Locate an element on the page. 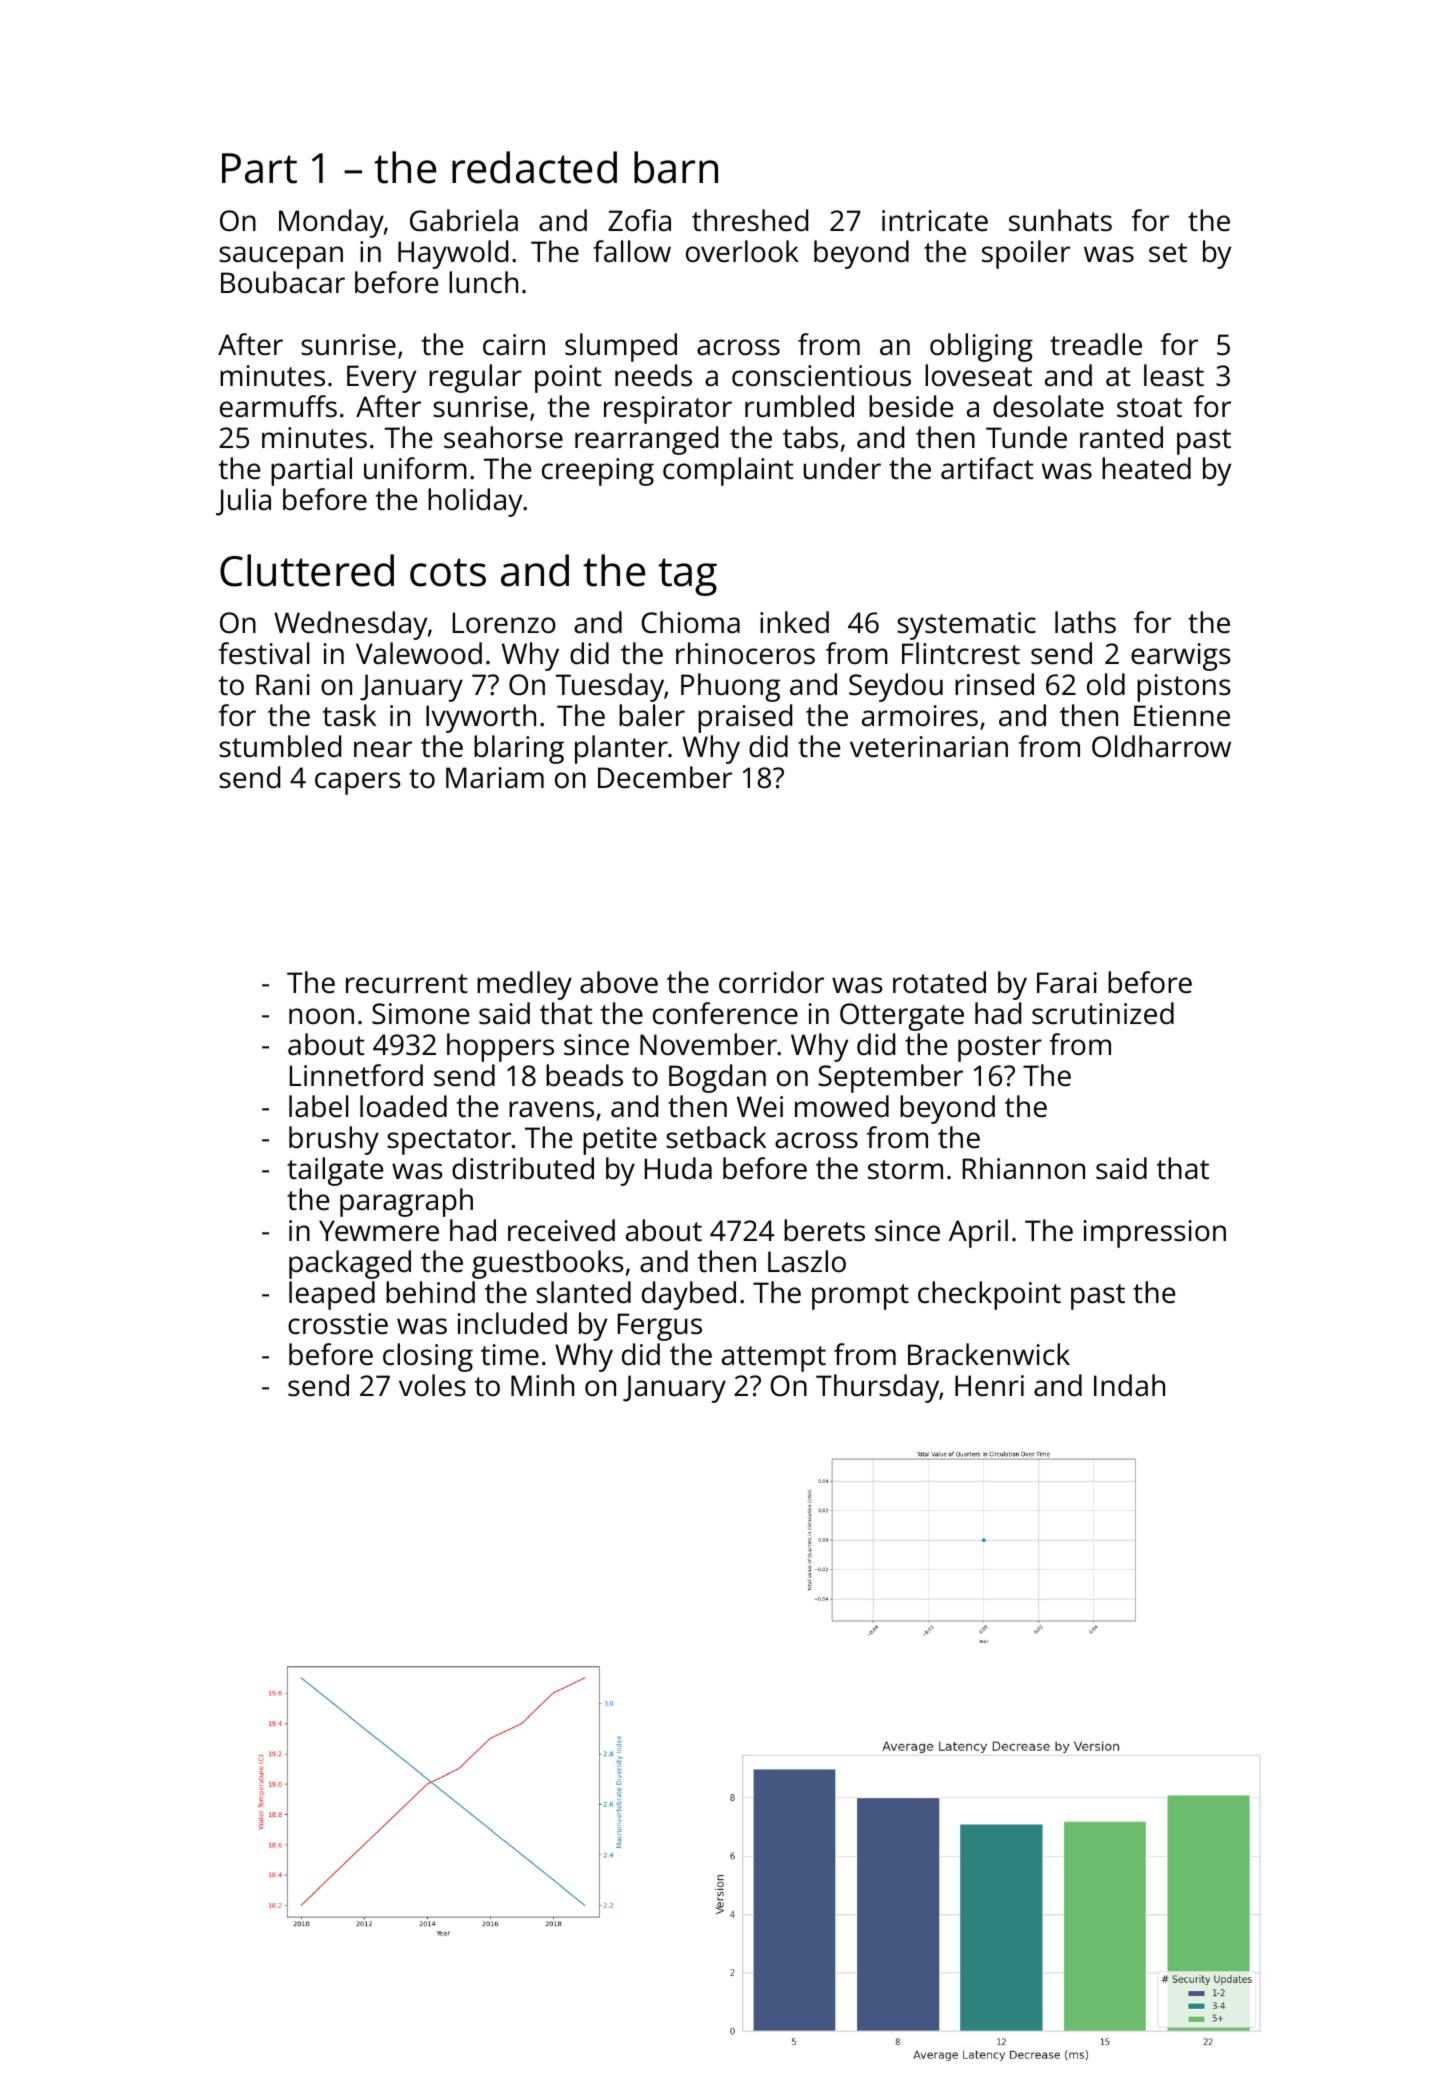  barn is located at coordinates (676, 167).
